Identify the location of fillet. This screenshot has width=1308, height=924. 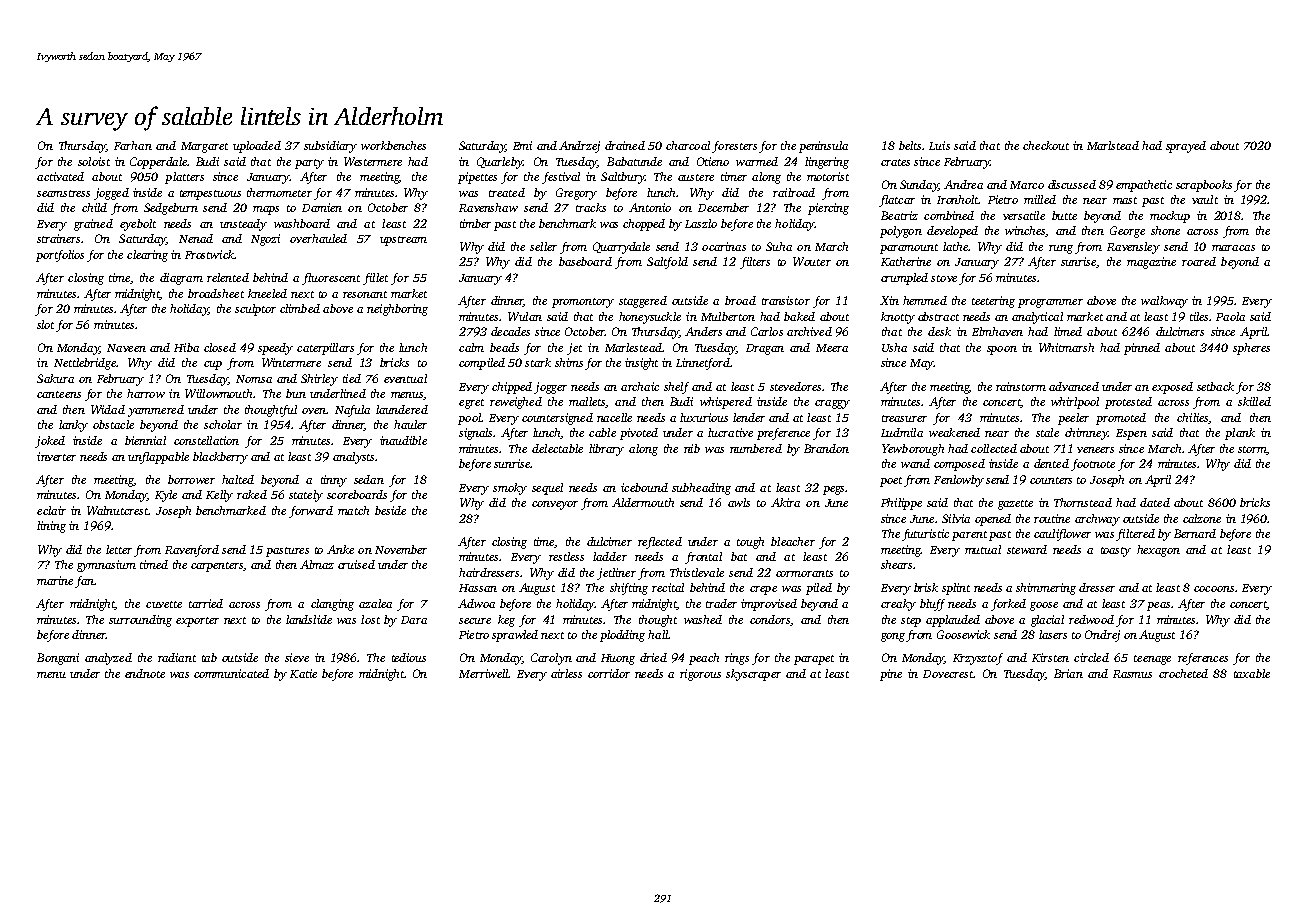
(375, 279).
